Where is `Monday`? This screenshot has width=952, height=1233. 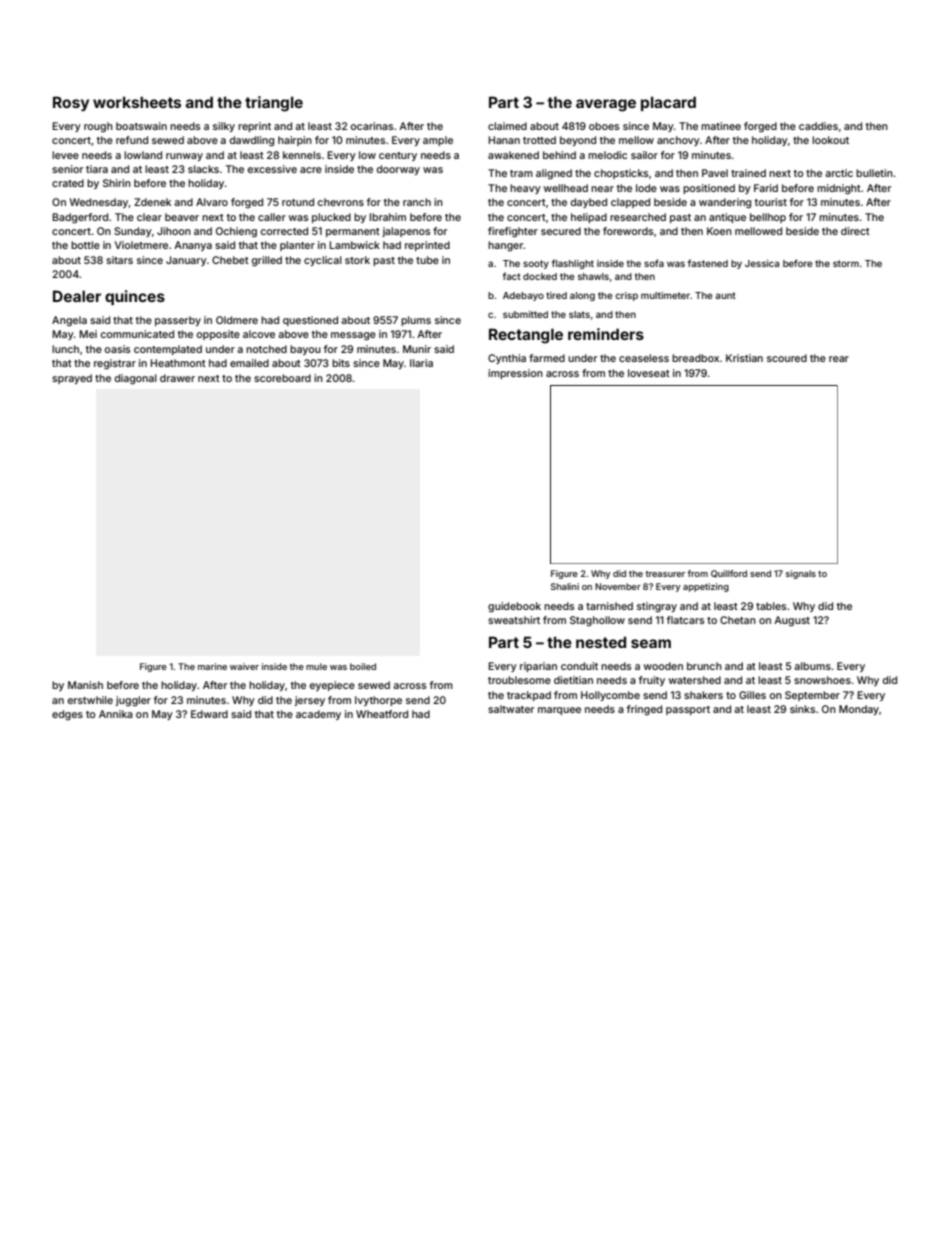
Monday is located at coordinates (859, 710).
